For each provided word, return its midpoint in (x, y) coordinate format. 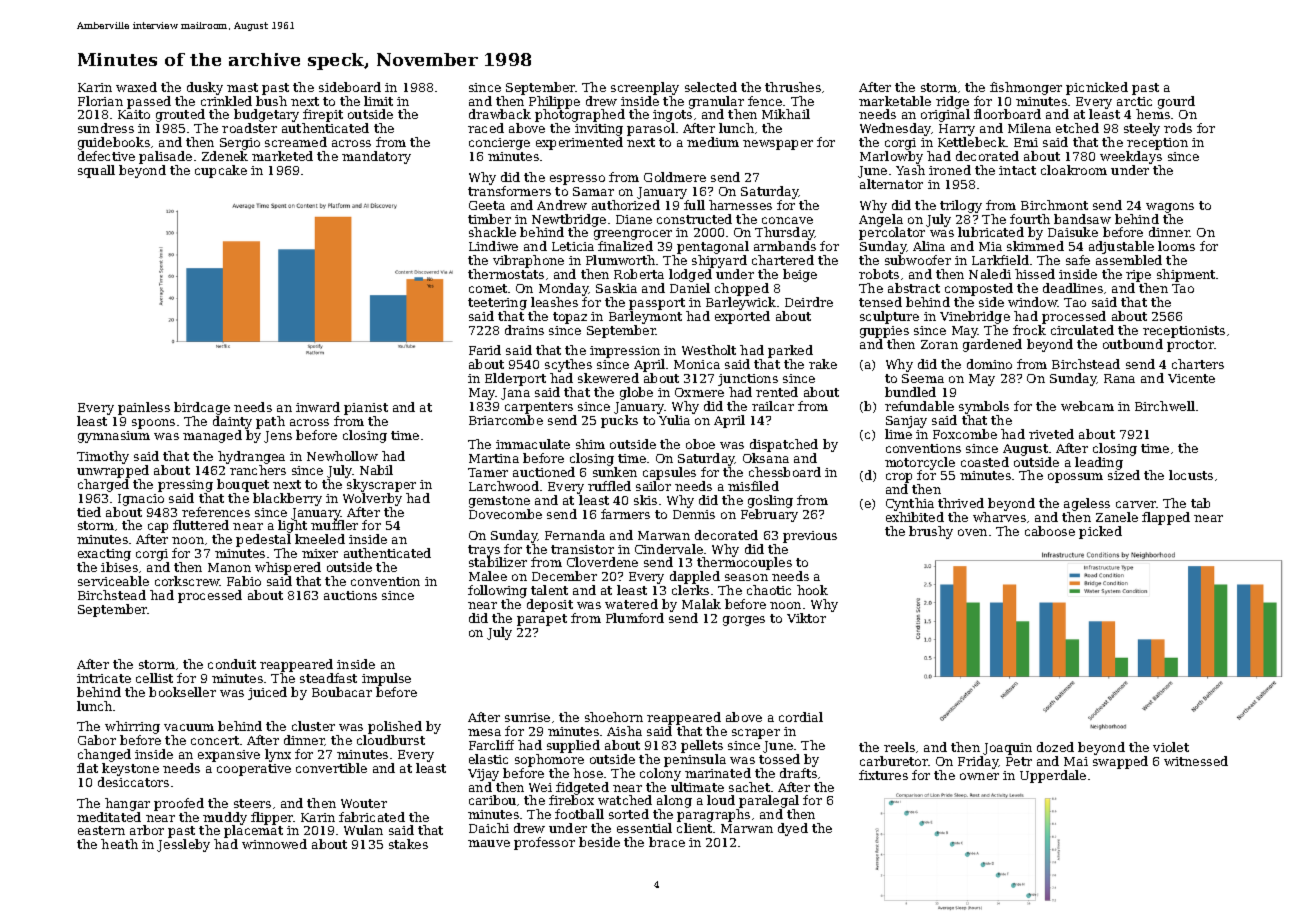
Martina (494, 458)
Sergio (240, 144)
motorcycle (920, 464)
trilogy (961, 206)
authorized (626, 205)
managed (212, 436)
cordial (801, 717)
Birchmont (1054, 205)
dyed (793, 829)
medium (713, 142)
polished (395, 727)
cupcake (221, 171)
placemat (253, 832)
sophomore (549, 760)
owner (979, 776)
